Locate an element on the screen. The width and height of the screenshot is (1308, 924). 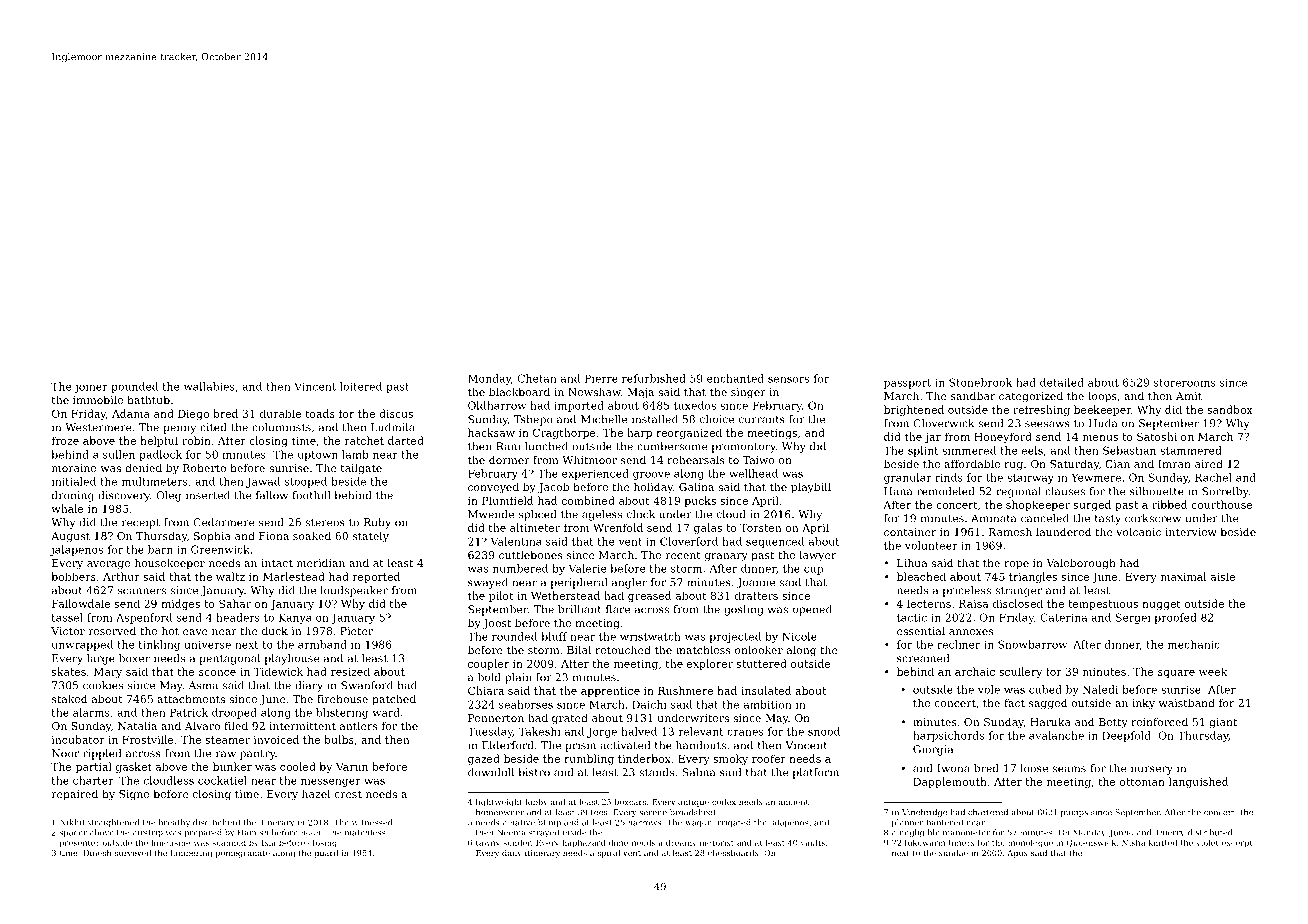
sundae is located at coordinates (953, 853).
